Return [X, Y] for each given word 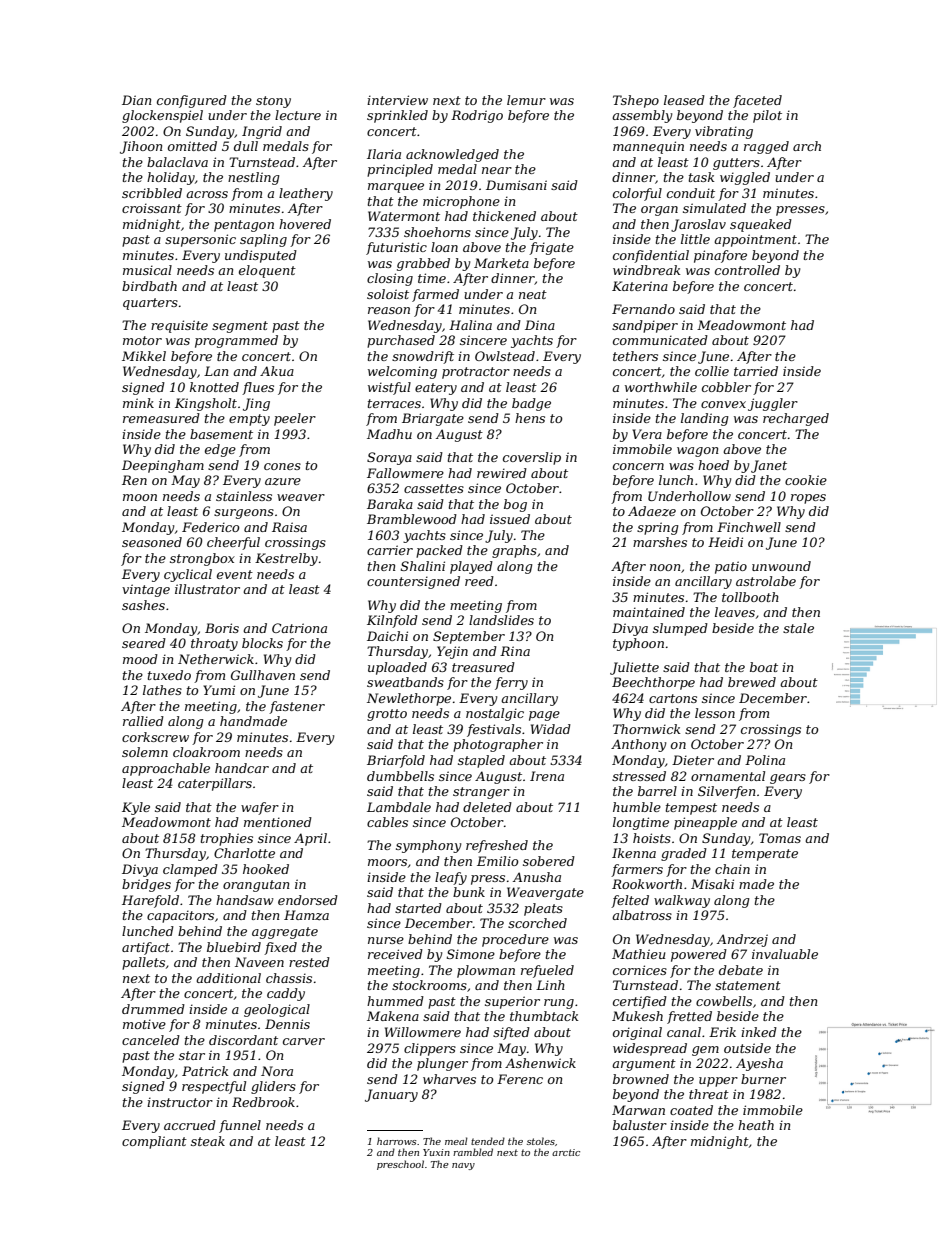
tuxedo [169, 675]
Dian [137, 100]
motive [144, 1024]
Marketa [501, 263]
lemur [526, 100]
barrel [657, 791]
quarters [150, 304]
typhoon [638, 644]
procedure [515, 940]
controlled [747, 270]
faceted [757, 101]
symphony [429, 846]
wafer [260, 808]
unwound [781, 566]
